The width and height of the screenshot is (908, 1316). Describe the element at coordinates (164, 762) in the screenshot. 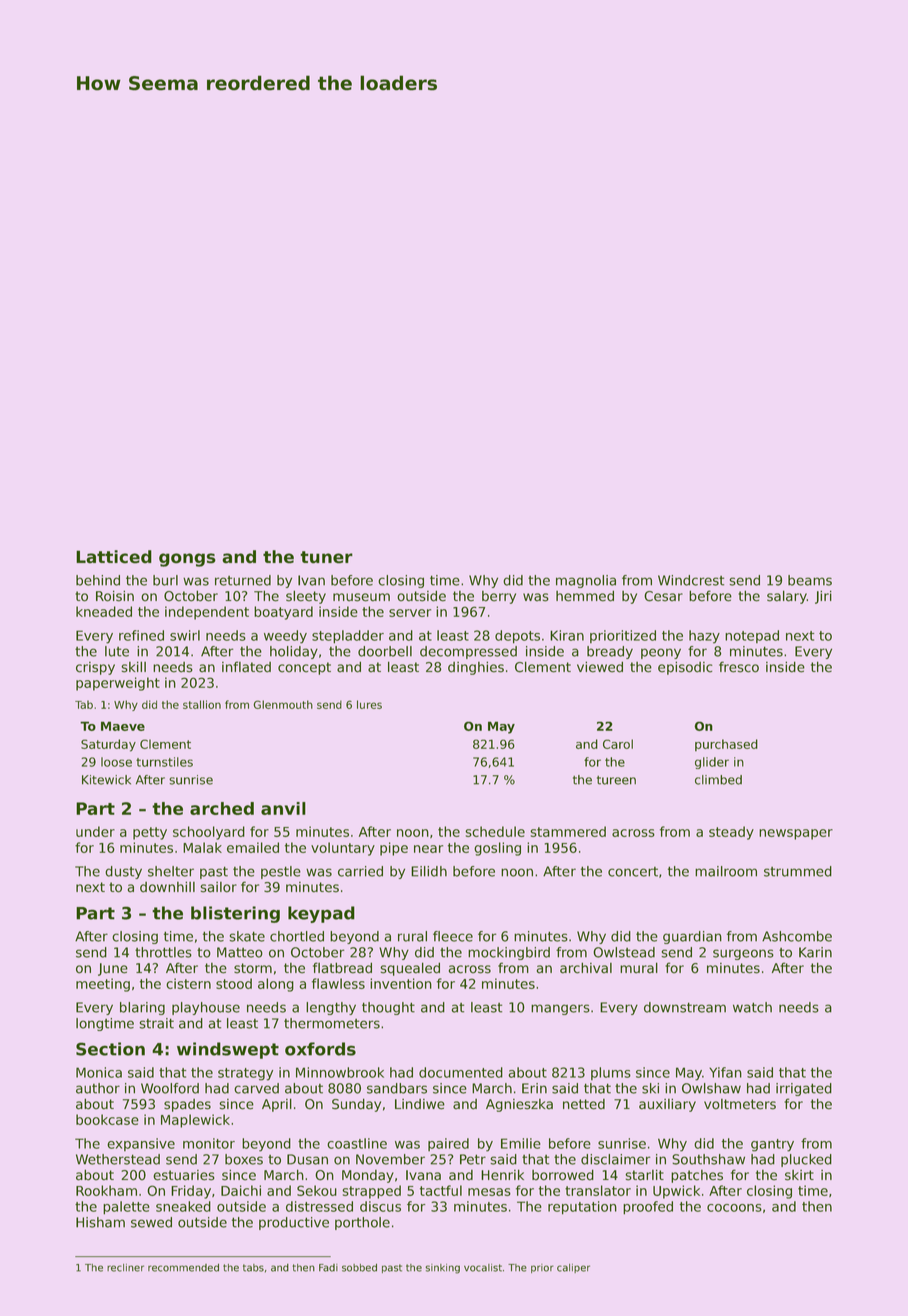

I see `turnstiles` at that location.
